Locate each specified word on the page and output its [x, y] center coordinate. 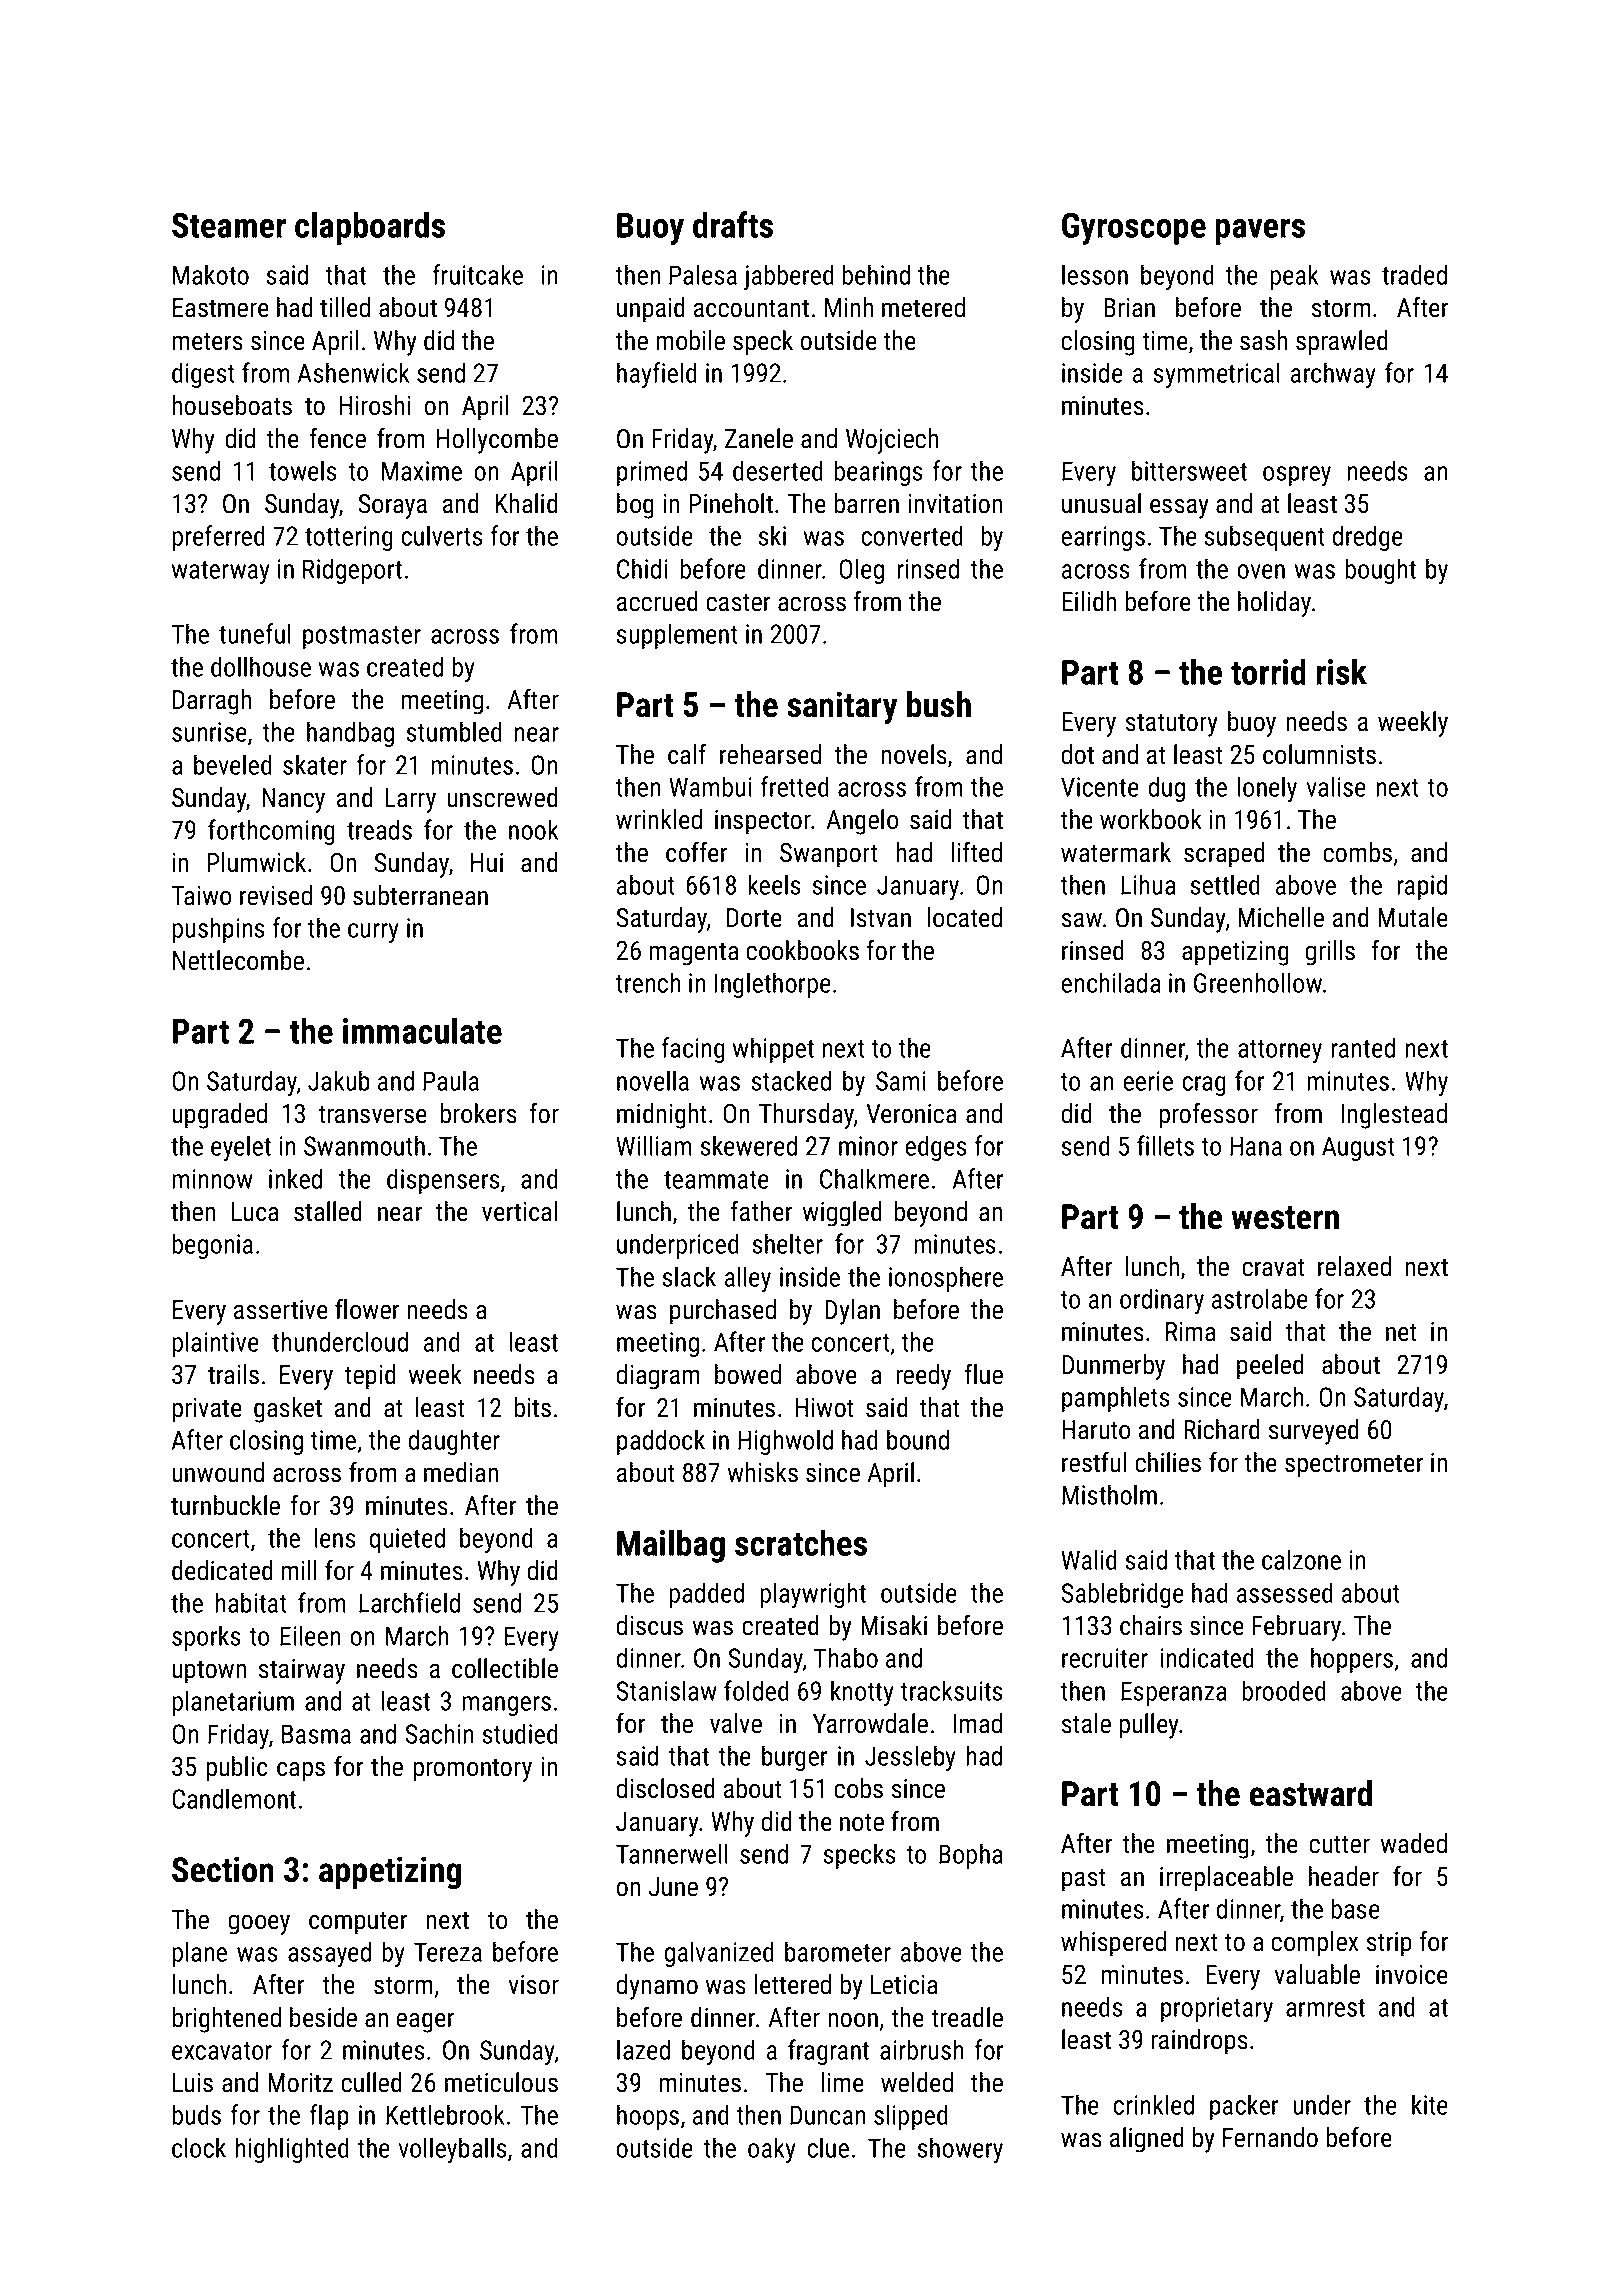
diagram [658, 1377]
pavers [1260, 232]
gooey [259, 1924]
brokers [478, 1113]
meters [207, 341]
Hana [1256, 1146]
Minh [849, 307]
